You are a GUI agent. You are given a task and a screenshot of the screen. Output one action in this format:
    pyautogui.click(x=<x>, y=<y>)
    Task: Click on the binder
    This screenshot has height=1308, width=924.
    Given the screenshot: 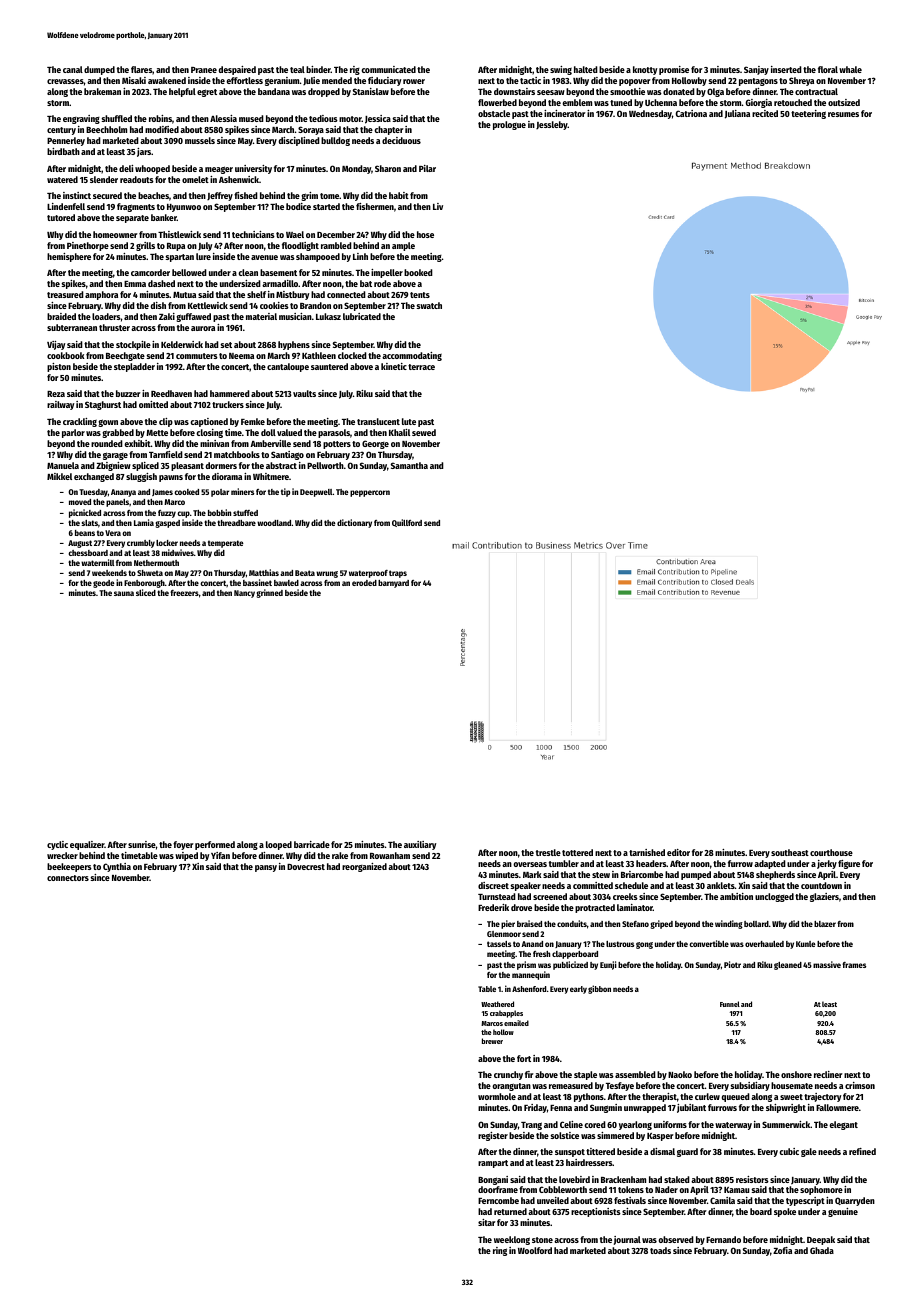 What is the action you would take?
    pyautogui.click(x=318, y=69)
